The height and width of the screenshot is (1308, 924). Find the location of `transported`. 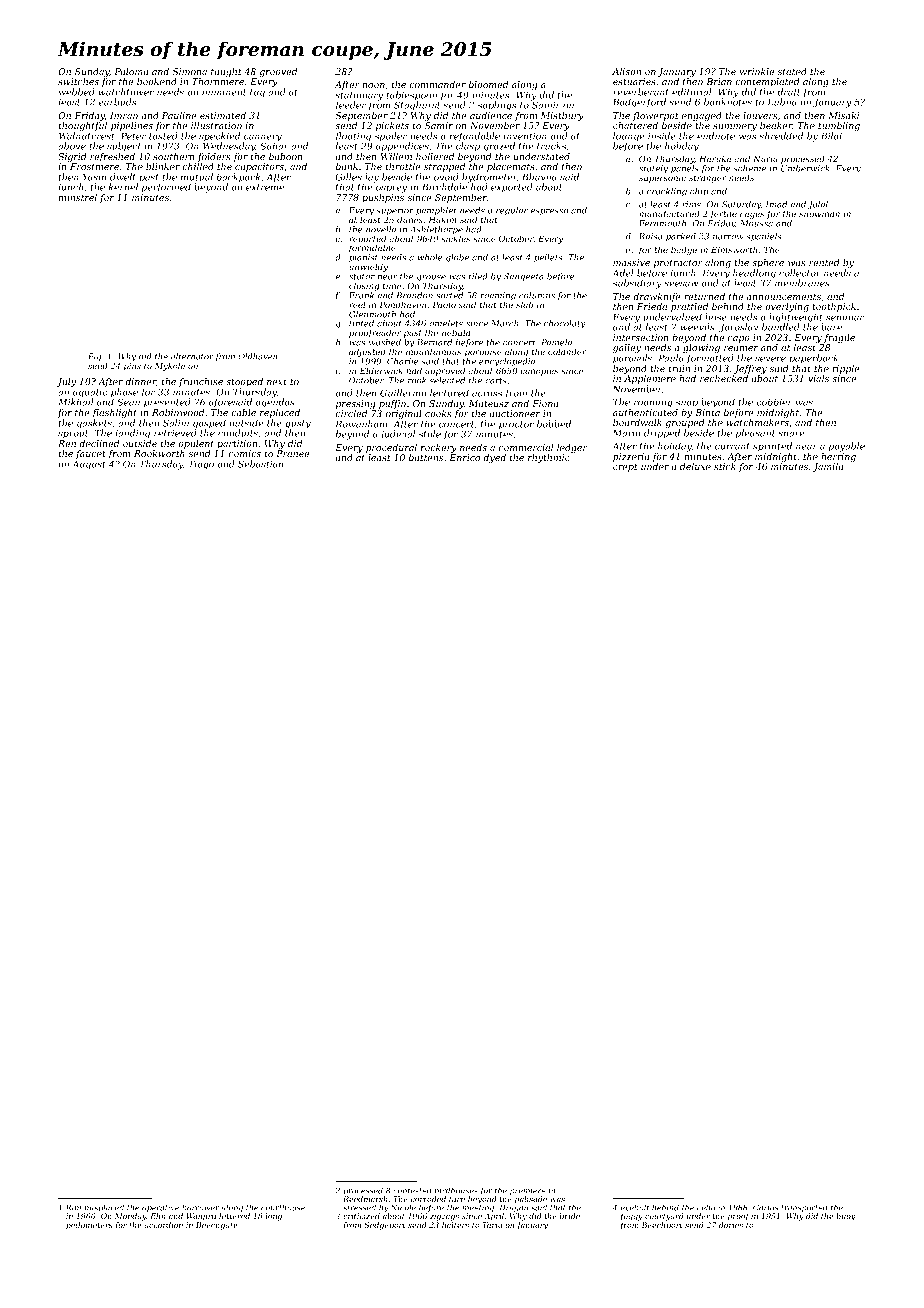

transported is located at coordinates (804, 1208).
